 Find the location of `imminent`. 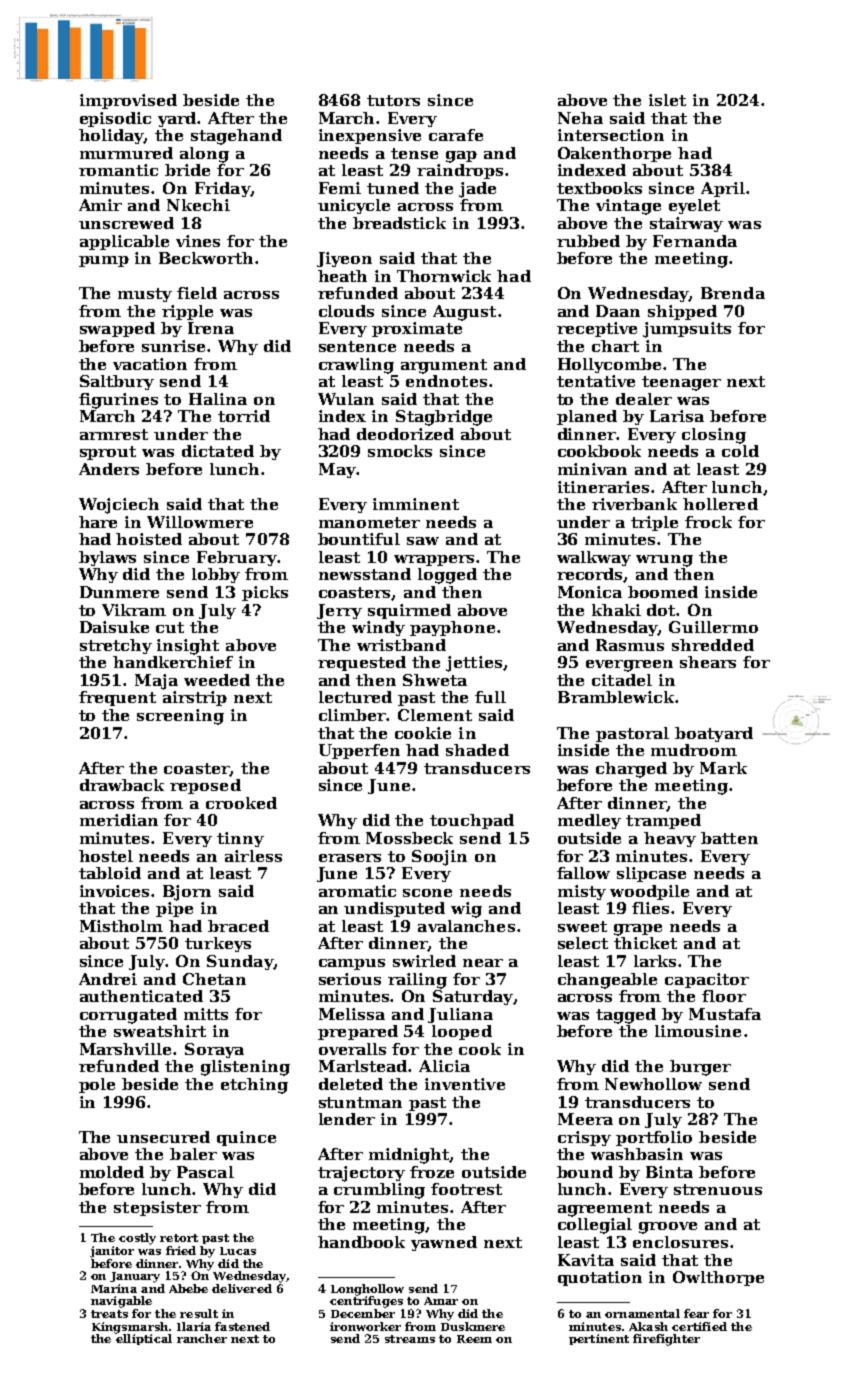

imminent is located at coordinates (416, 504).
